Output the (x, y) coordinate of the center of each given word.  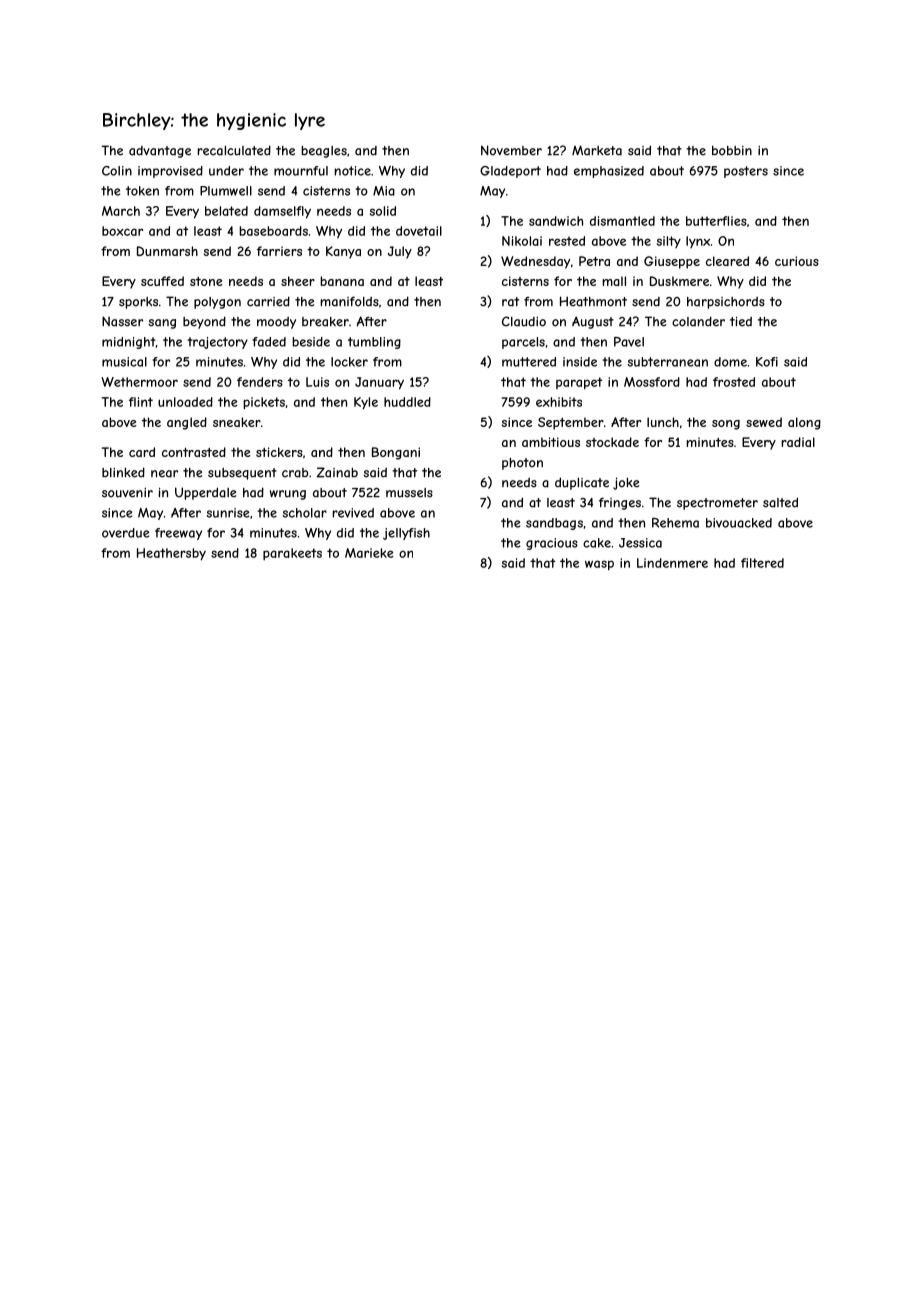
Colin (117, 171)
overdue (125, 533)
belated (226, 211)
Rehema (675, 523)
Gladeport (510, 172)
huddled (407, 402)
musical (124, 362)
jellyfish (406, 534)
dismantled (622, 221)
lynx (698, 242)
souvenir (127, 493)
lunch (663, 422)
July (400, 252)
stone (206, 281)
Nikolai (522, 241)
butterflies (716, 221)
